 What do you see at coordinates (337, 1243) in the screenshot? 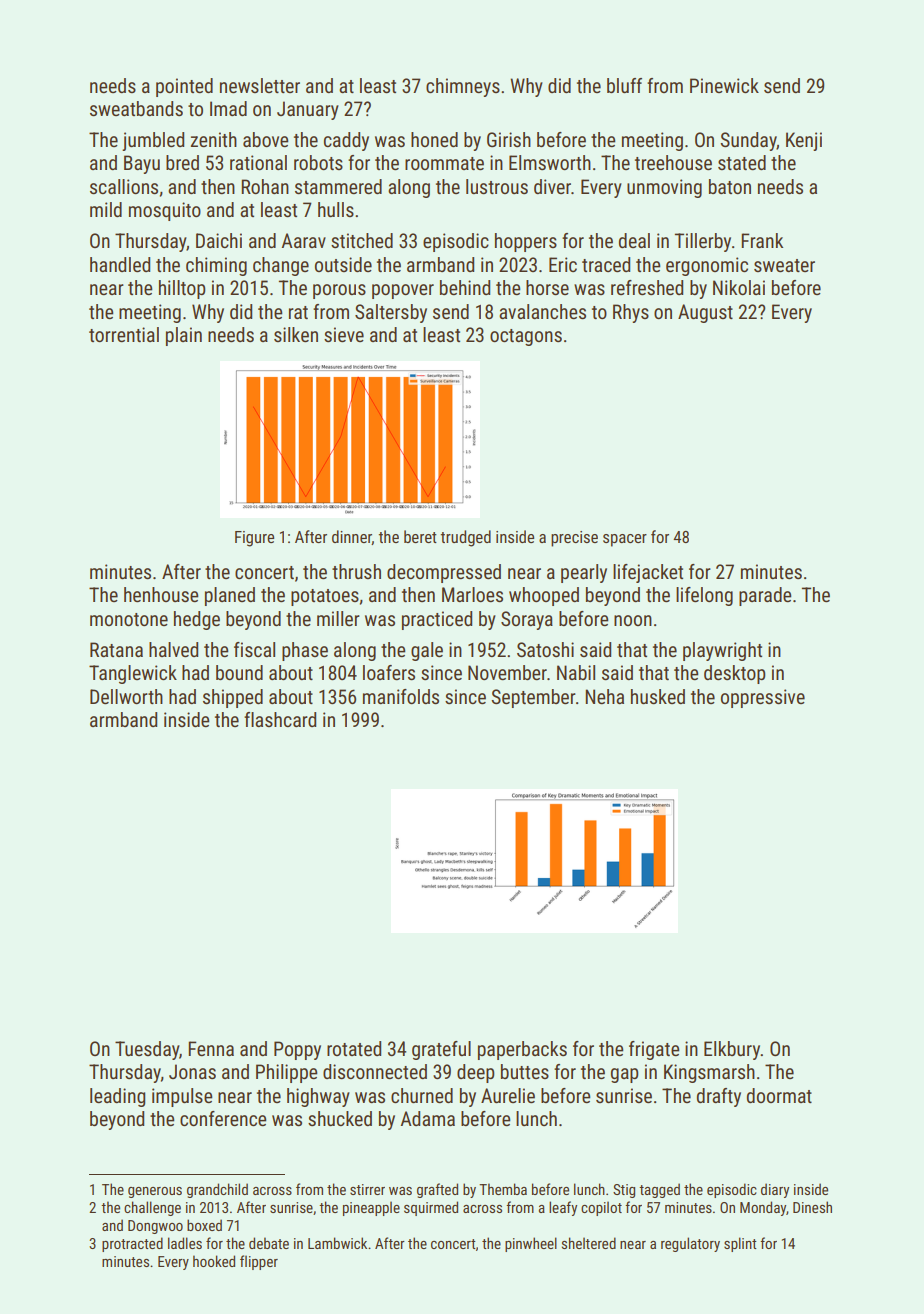
I see `Lambwick` at bounding box center [337, 1243].
